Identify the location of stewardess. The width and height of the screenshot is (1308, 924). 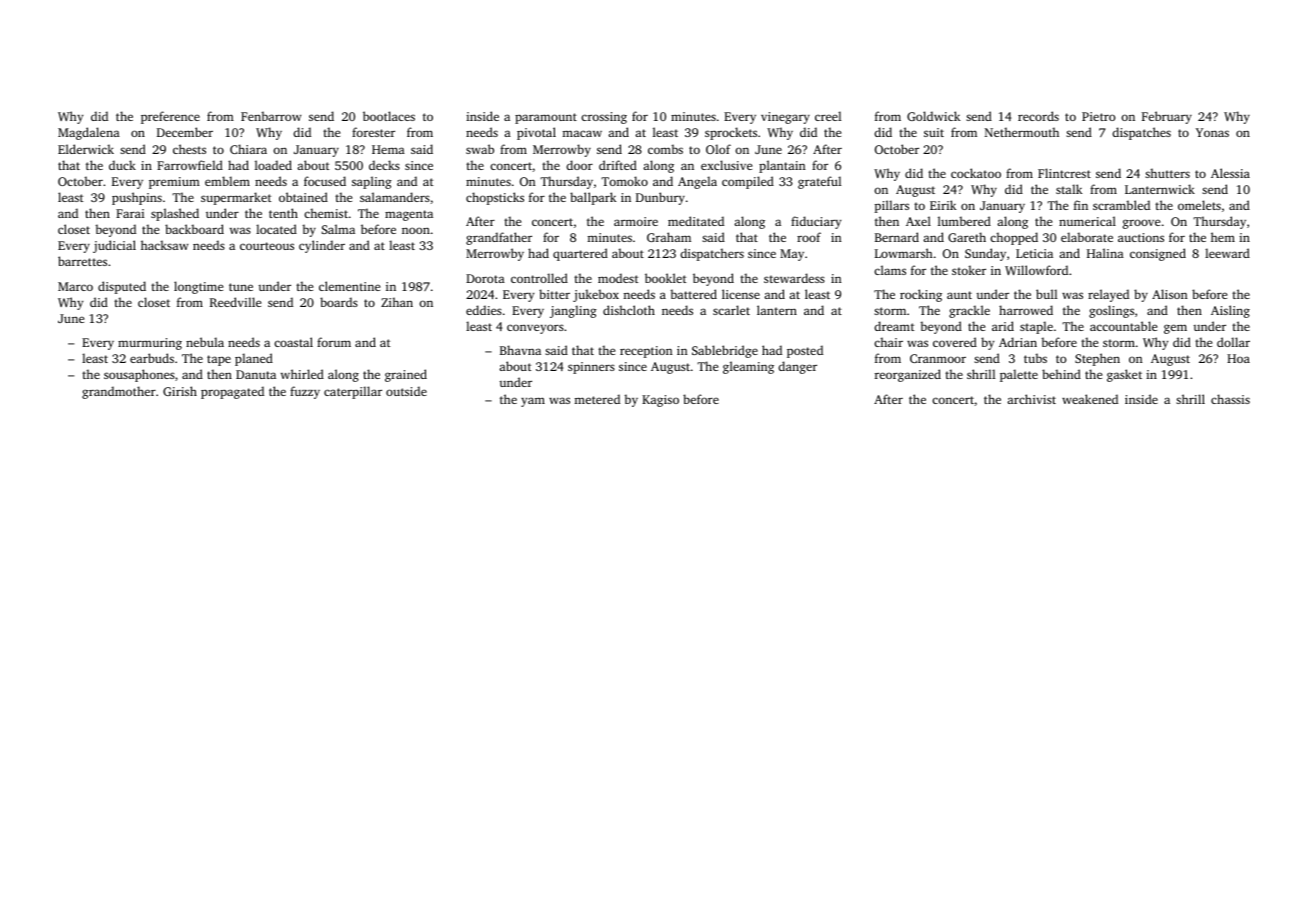
(794, 278).
